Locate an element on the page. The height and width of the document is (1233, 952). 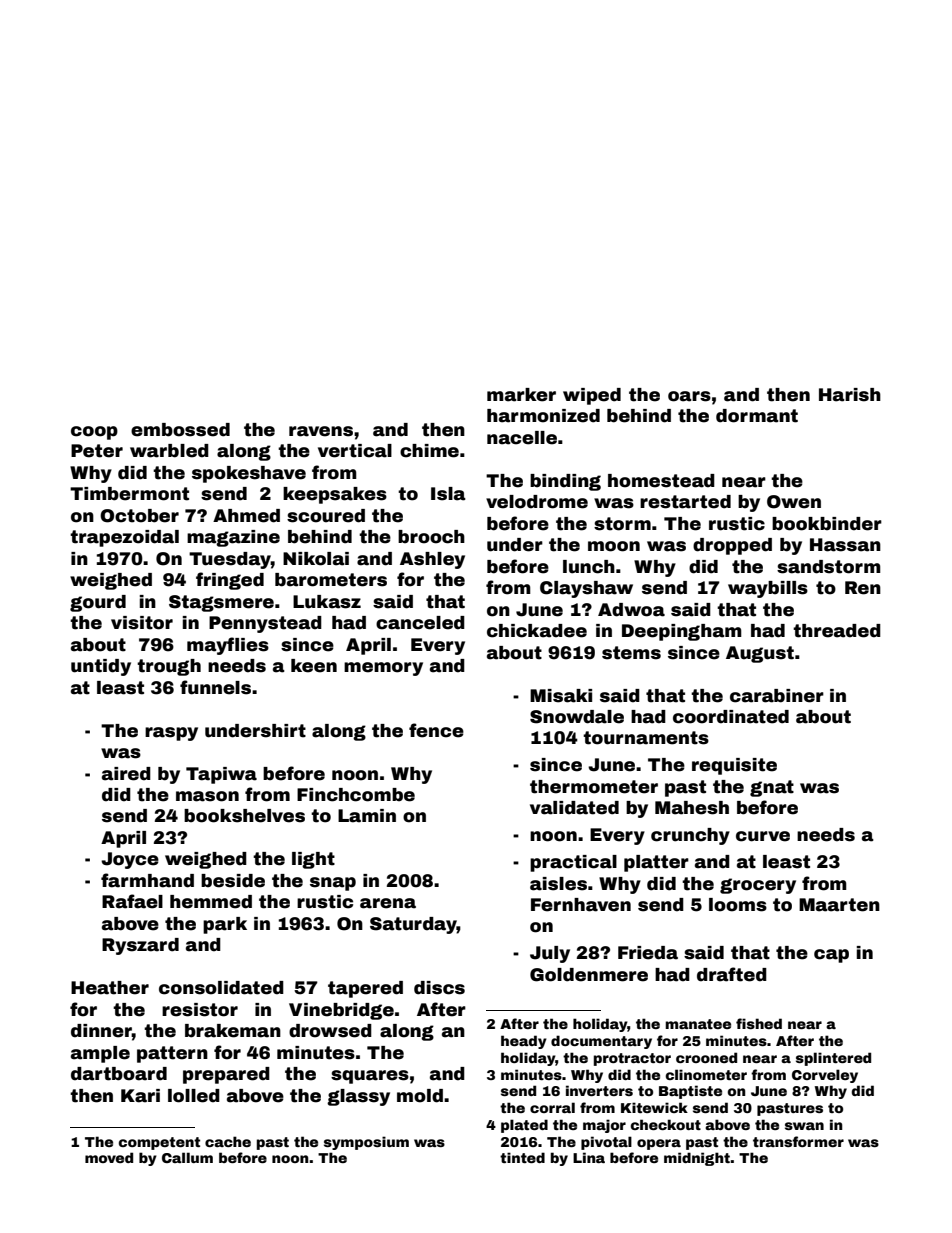
Timbermont is located at coordinates (129, 494).
